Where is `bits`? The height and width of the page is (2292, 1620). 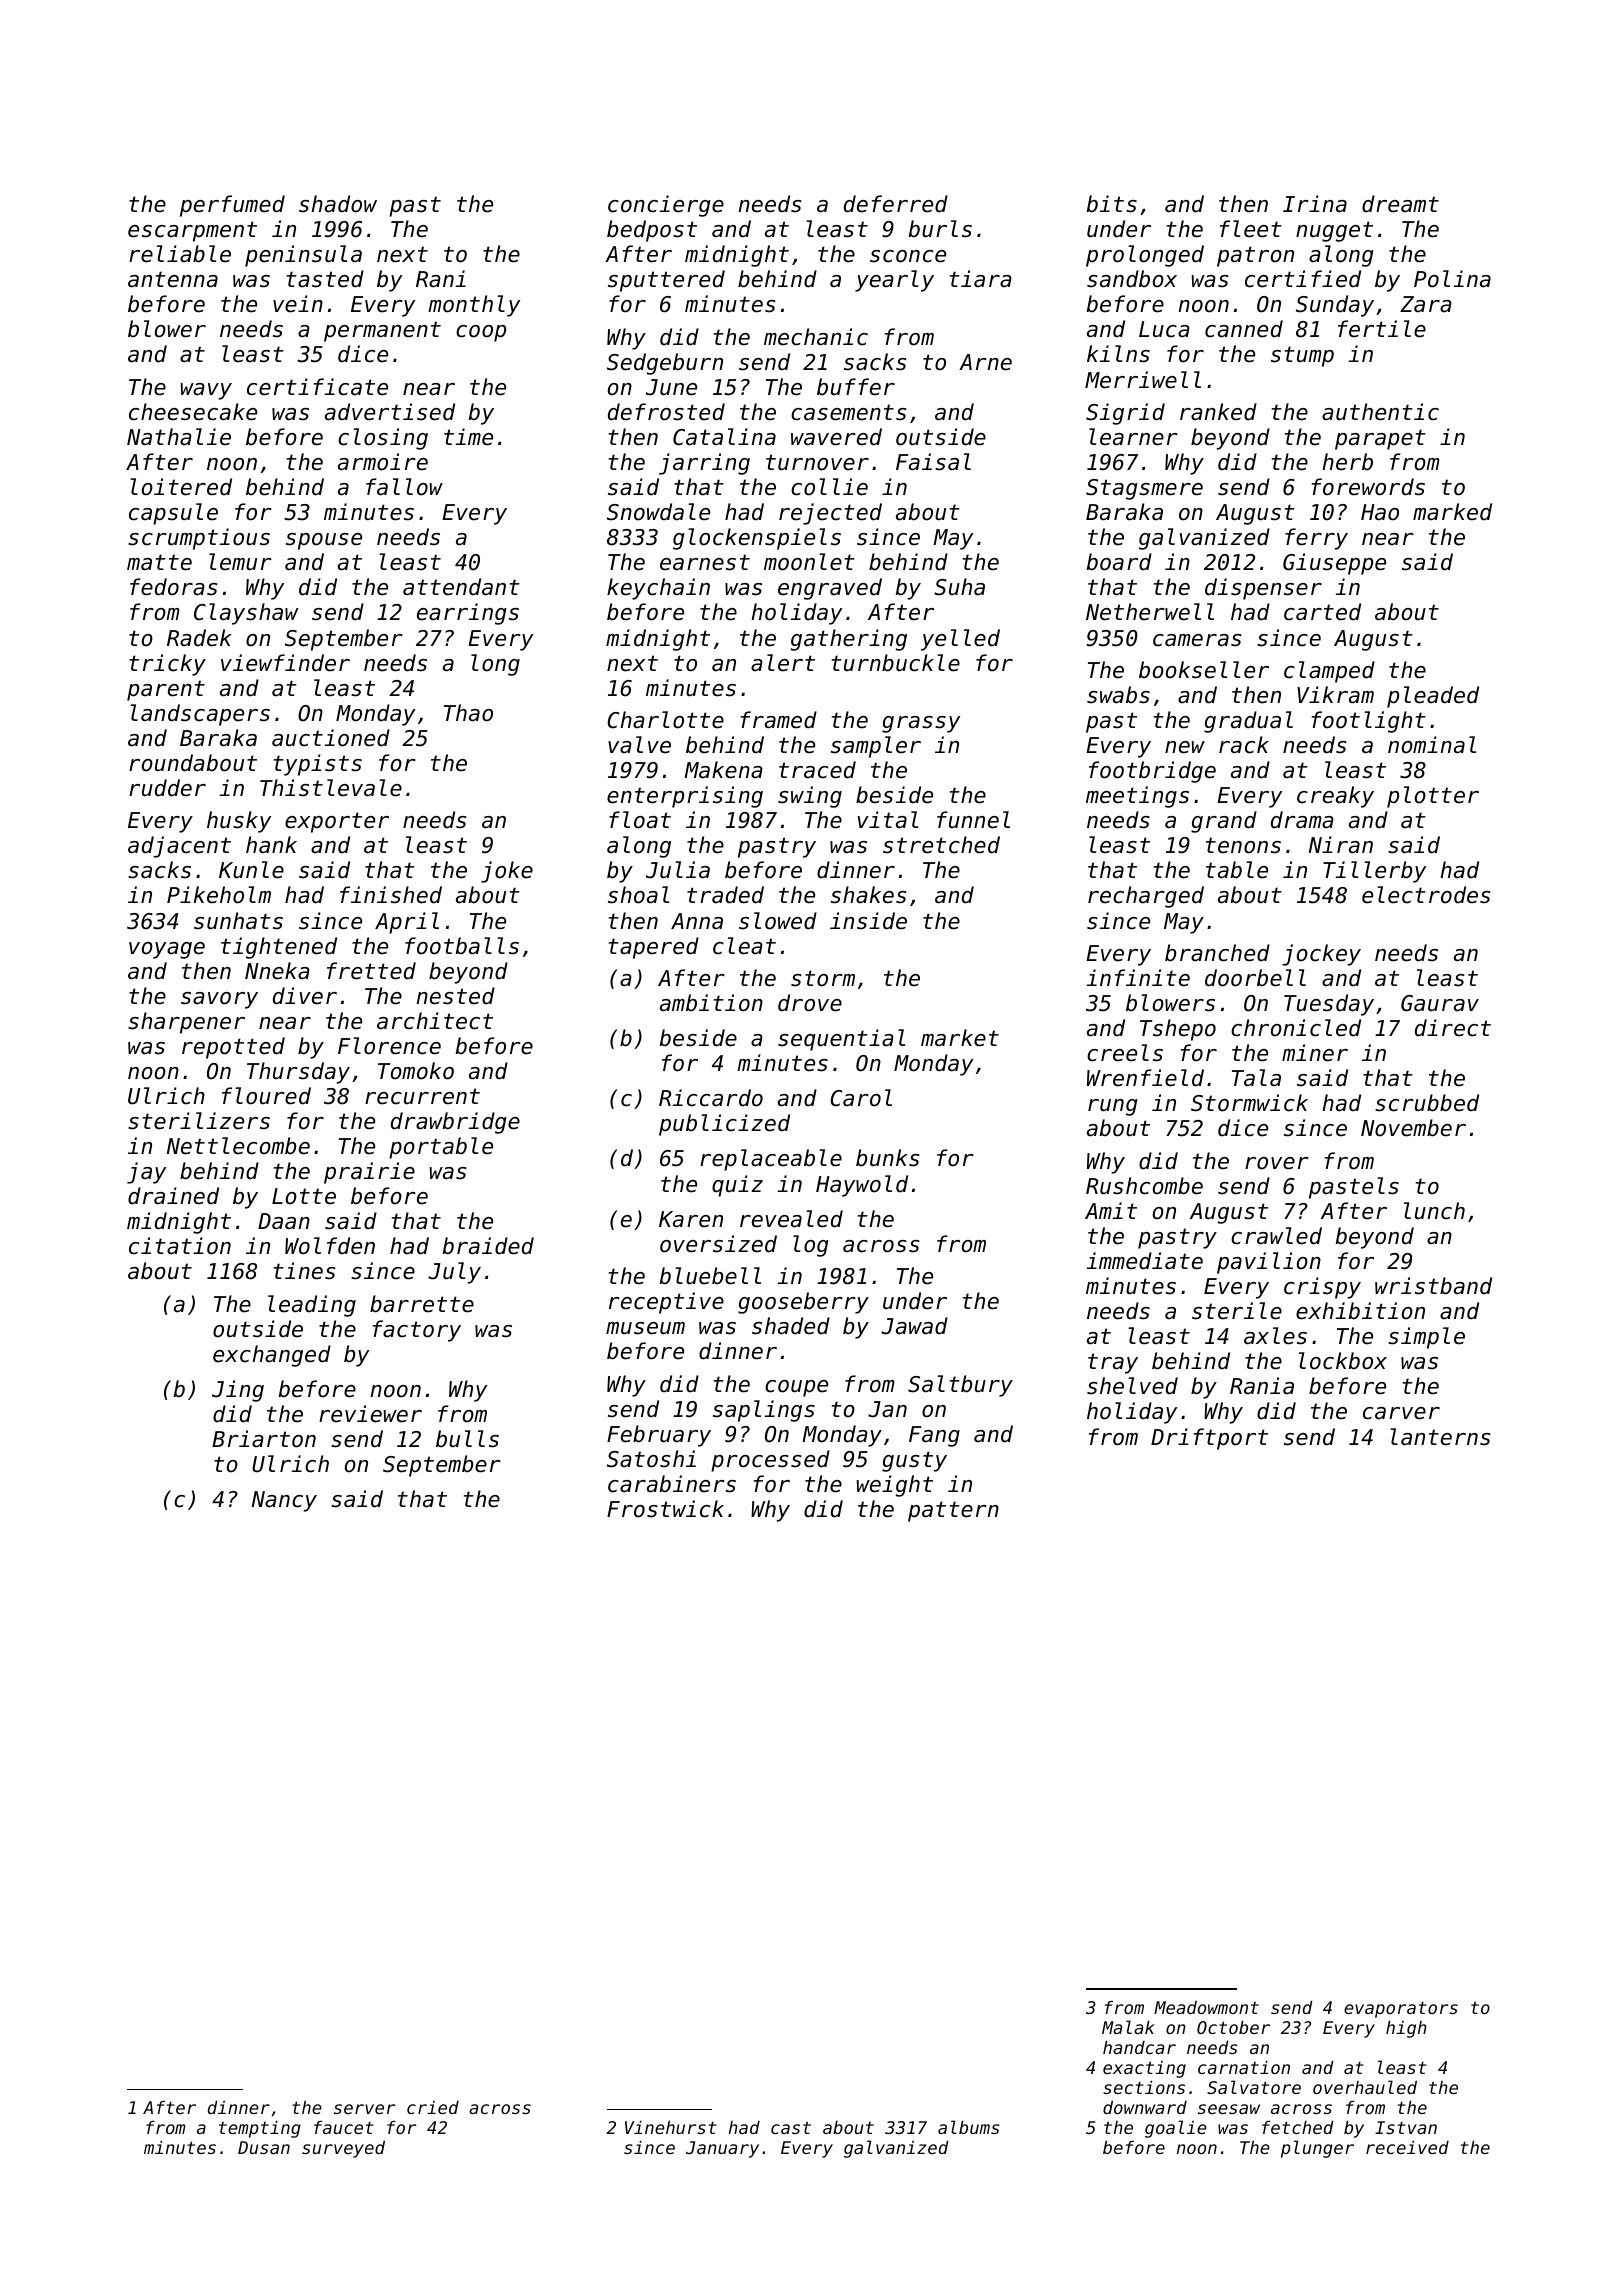
bits is located at coordinates (1111, 204).
